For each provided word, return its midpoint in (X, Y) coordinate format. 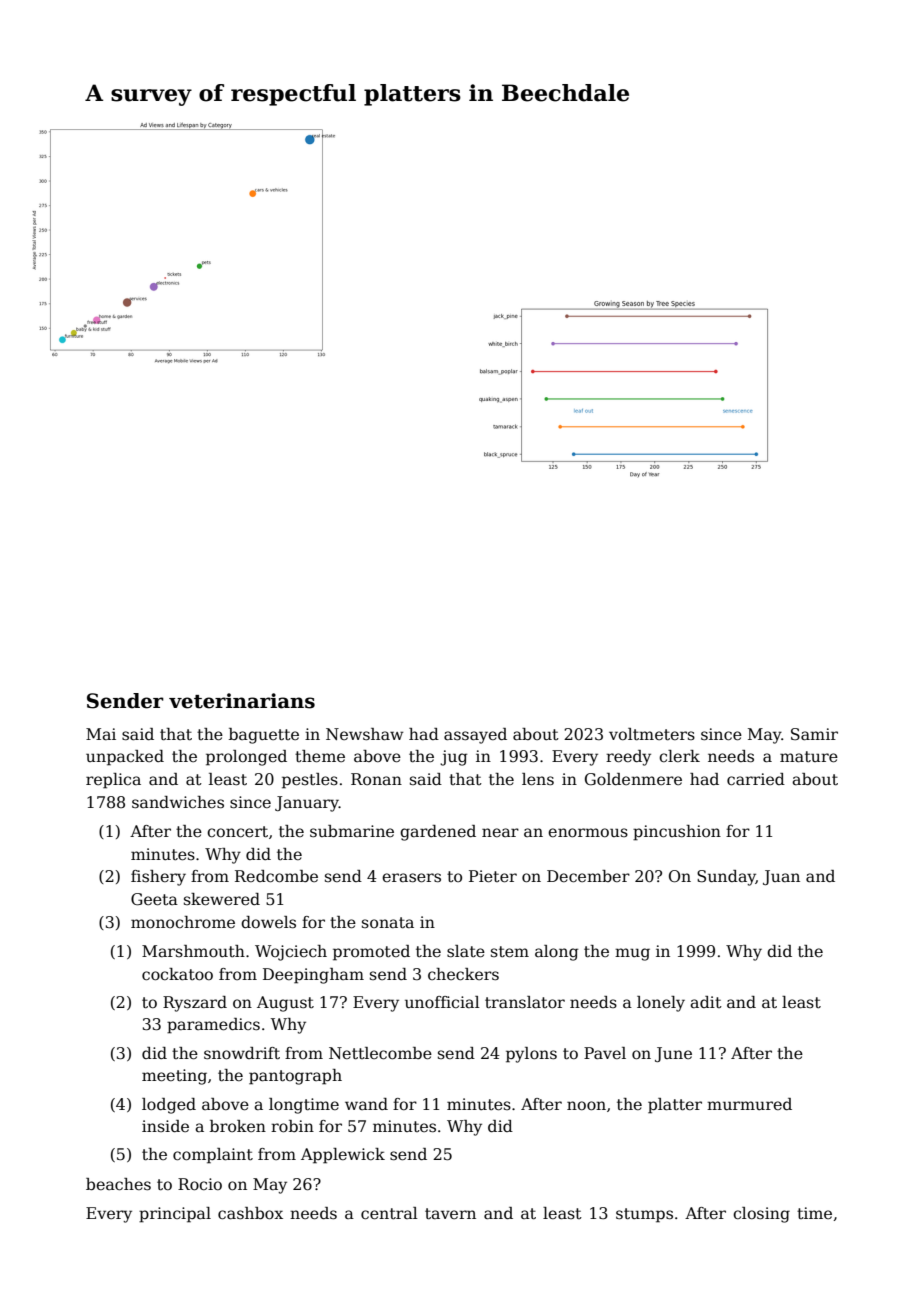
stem (510, 952)
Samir (814, 734)
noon (586, 1106)
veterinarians (242, 701)
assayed (475, 736)
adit (706, 1002)
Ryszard (195, 1004)
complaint (213, 1156)
